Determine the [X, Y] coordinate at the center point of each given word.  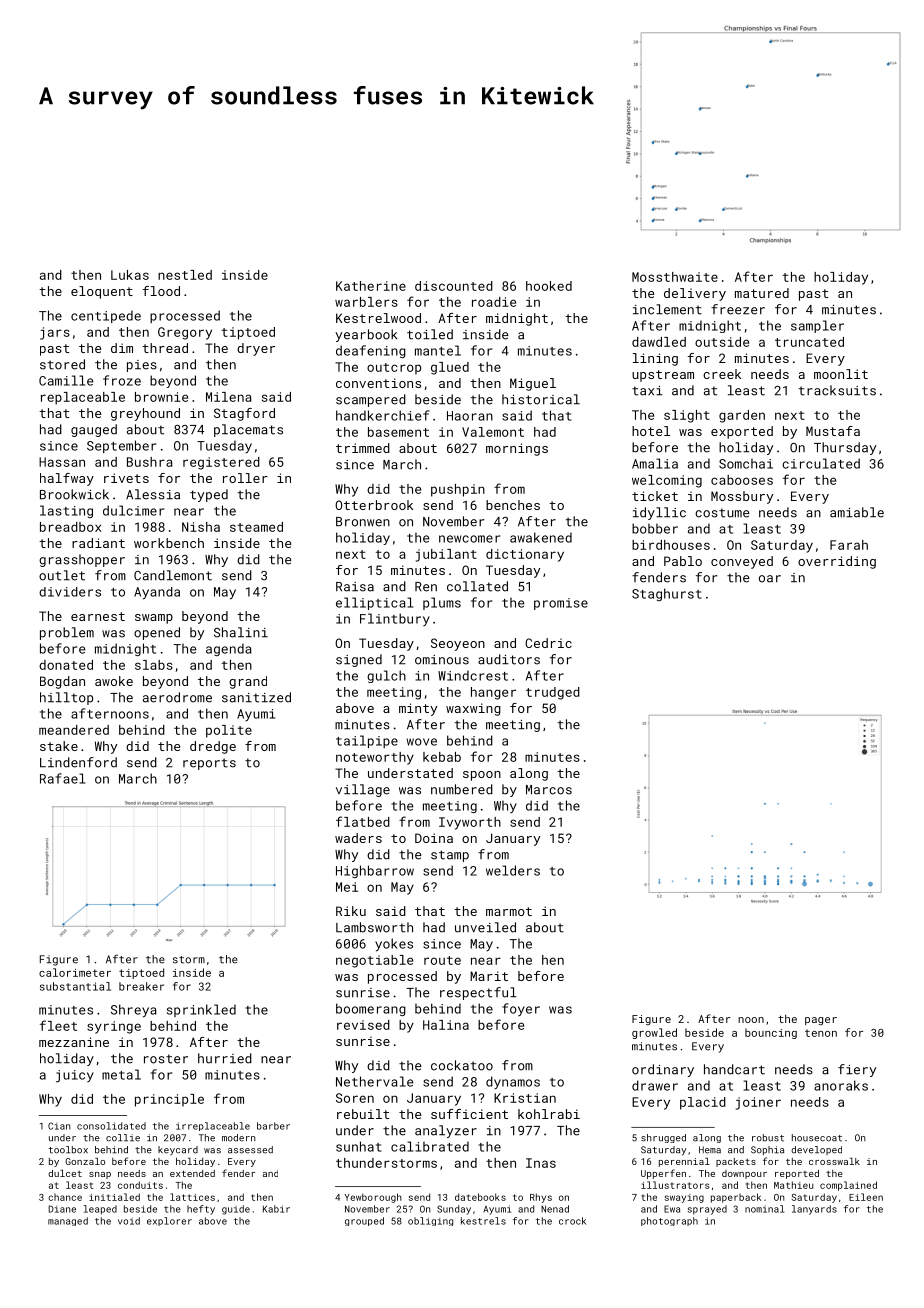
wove [422, 742]
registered [221, 463]
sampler [817, 326]
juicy [75, 1076]
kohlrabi [549, 1114]
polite [229, 731]
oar [770, 579]
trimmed [363, 448]
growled [654, 1033]
